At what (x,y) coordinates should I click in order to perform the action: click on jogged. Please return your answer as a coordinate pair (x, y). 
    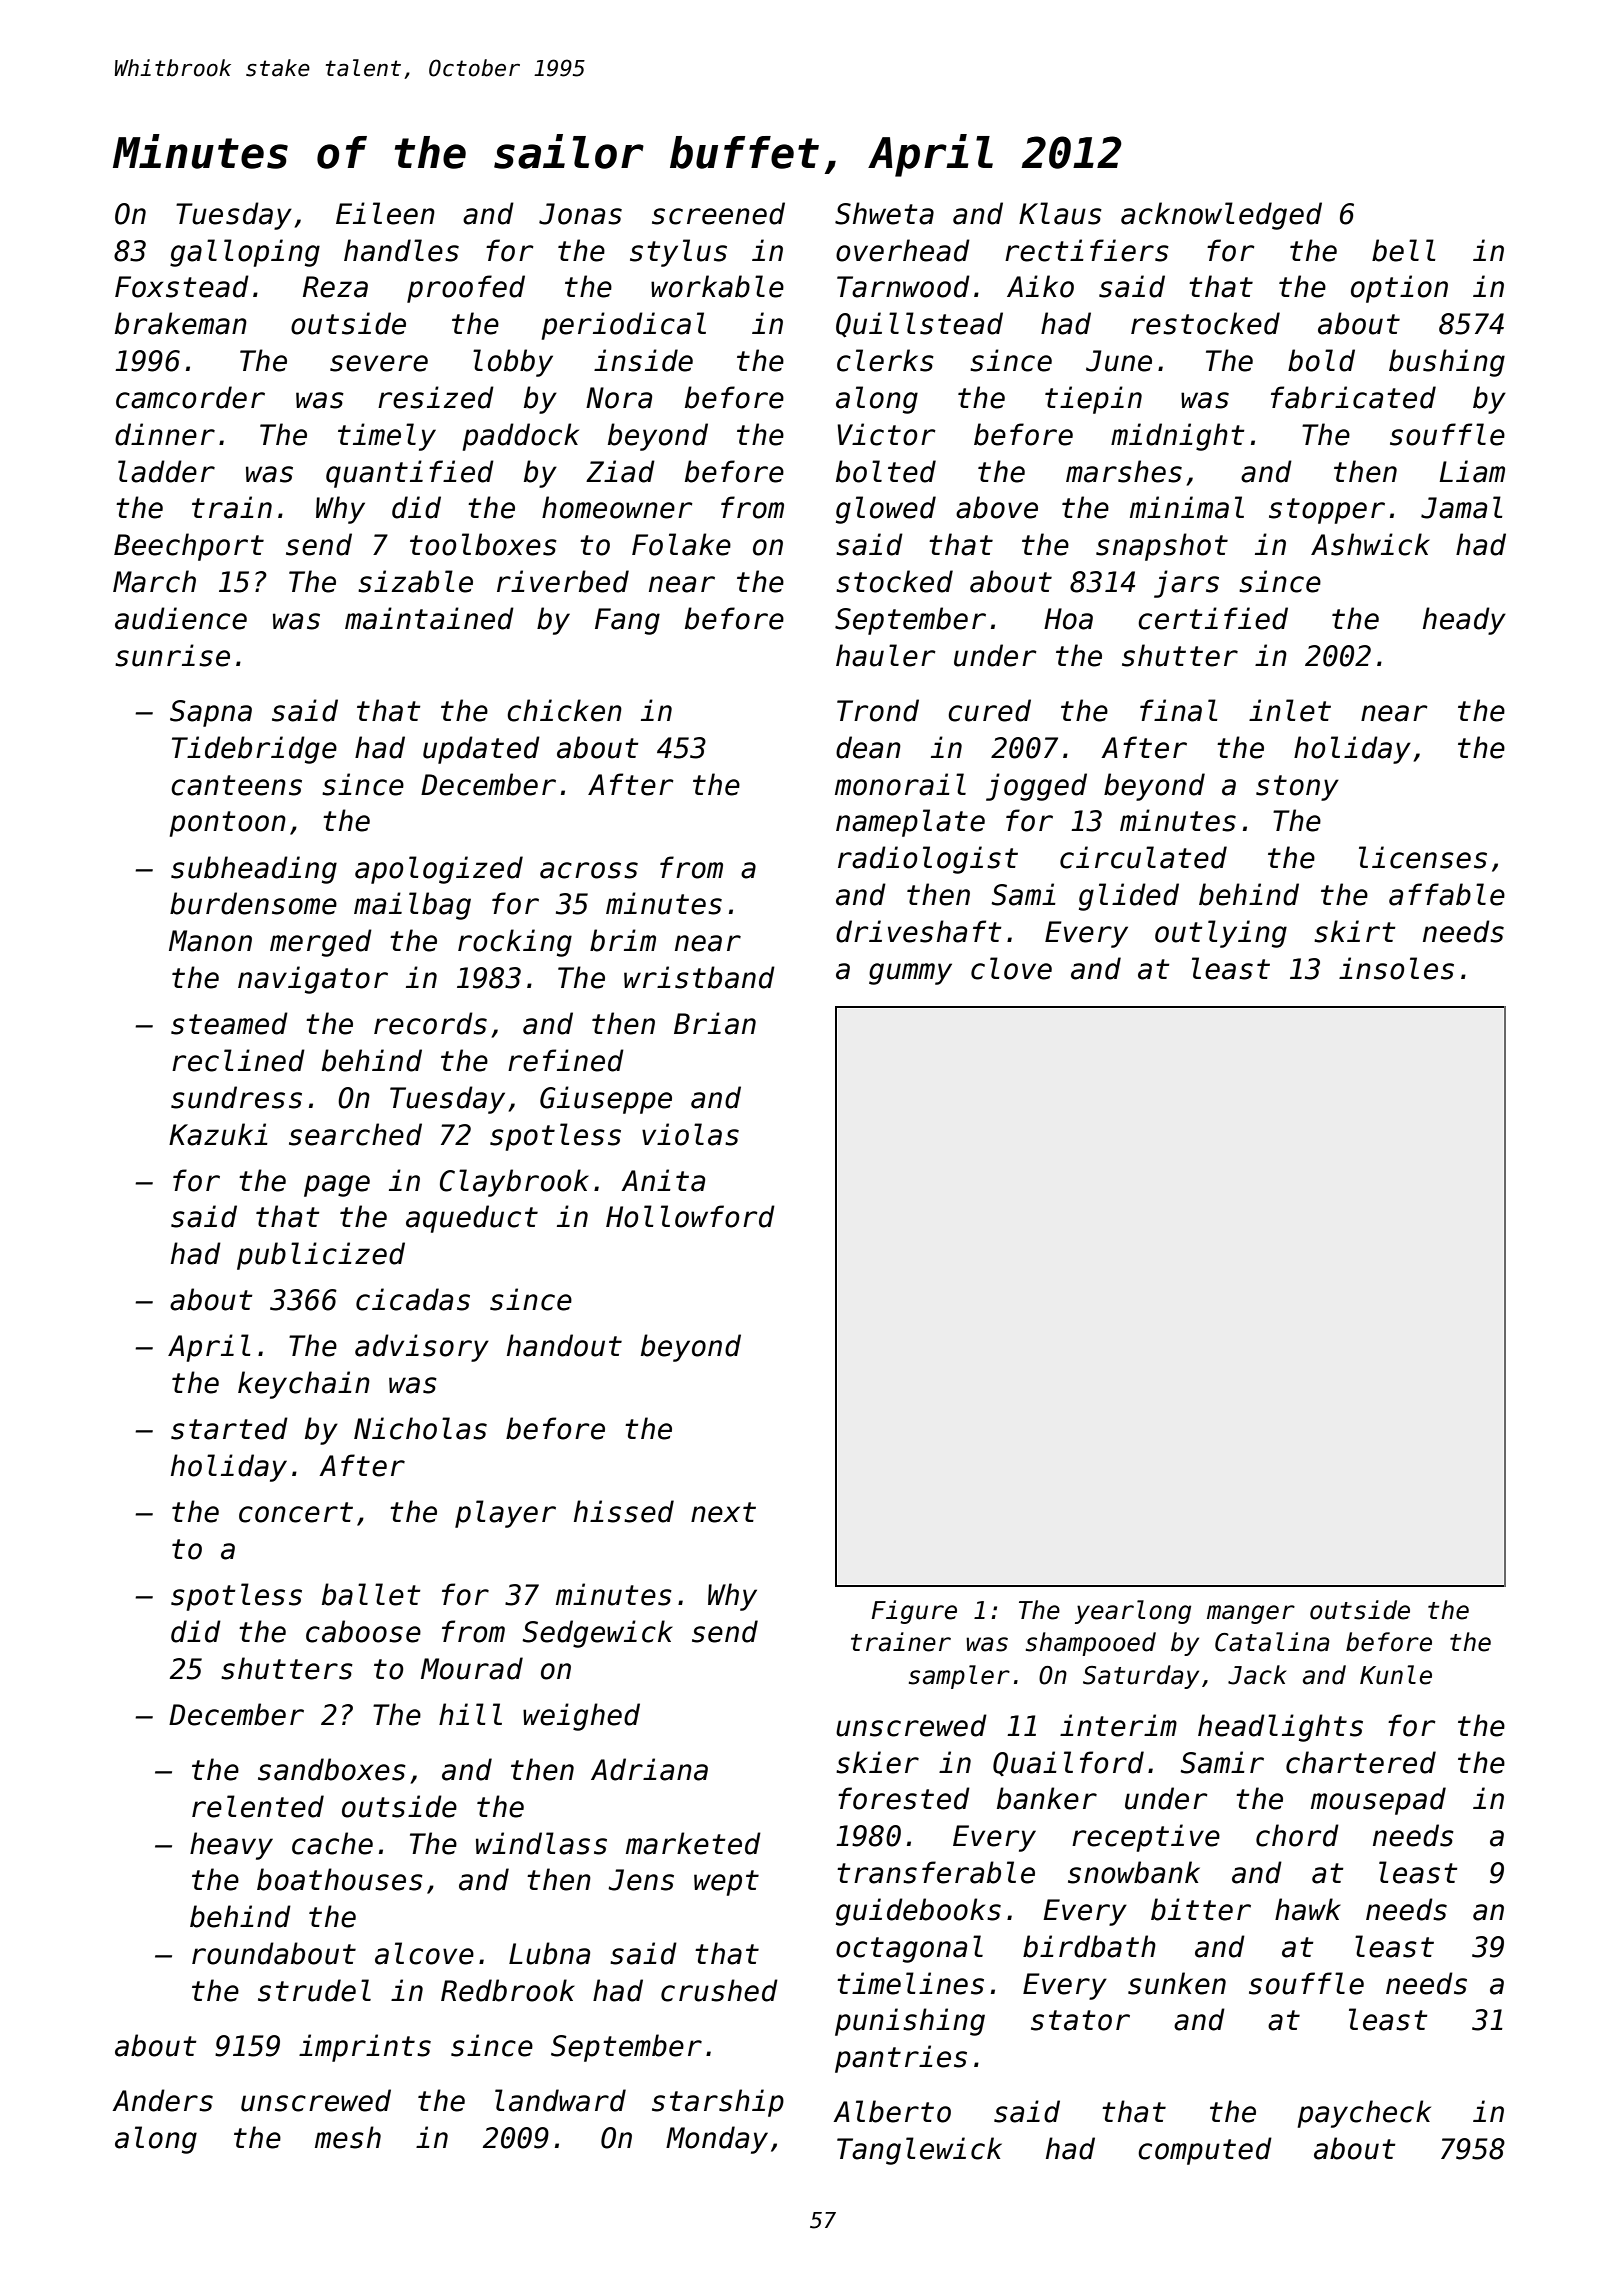
    Looking at the image, I should click on (1036, 787).
